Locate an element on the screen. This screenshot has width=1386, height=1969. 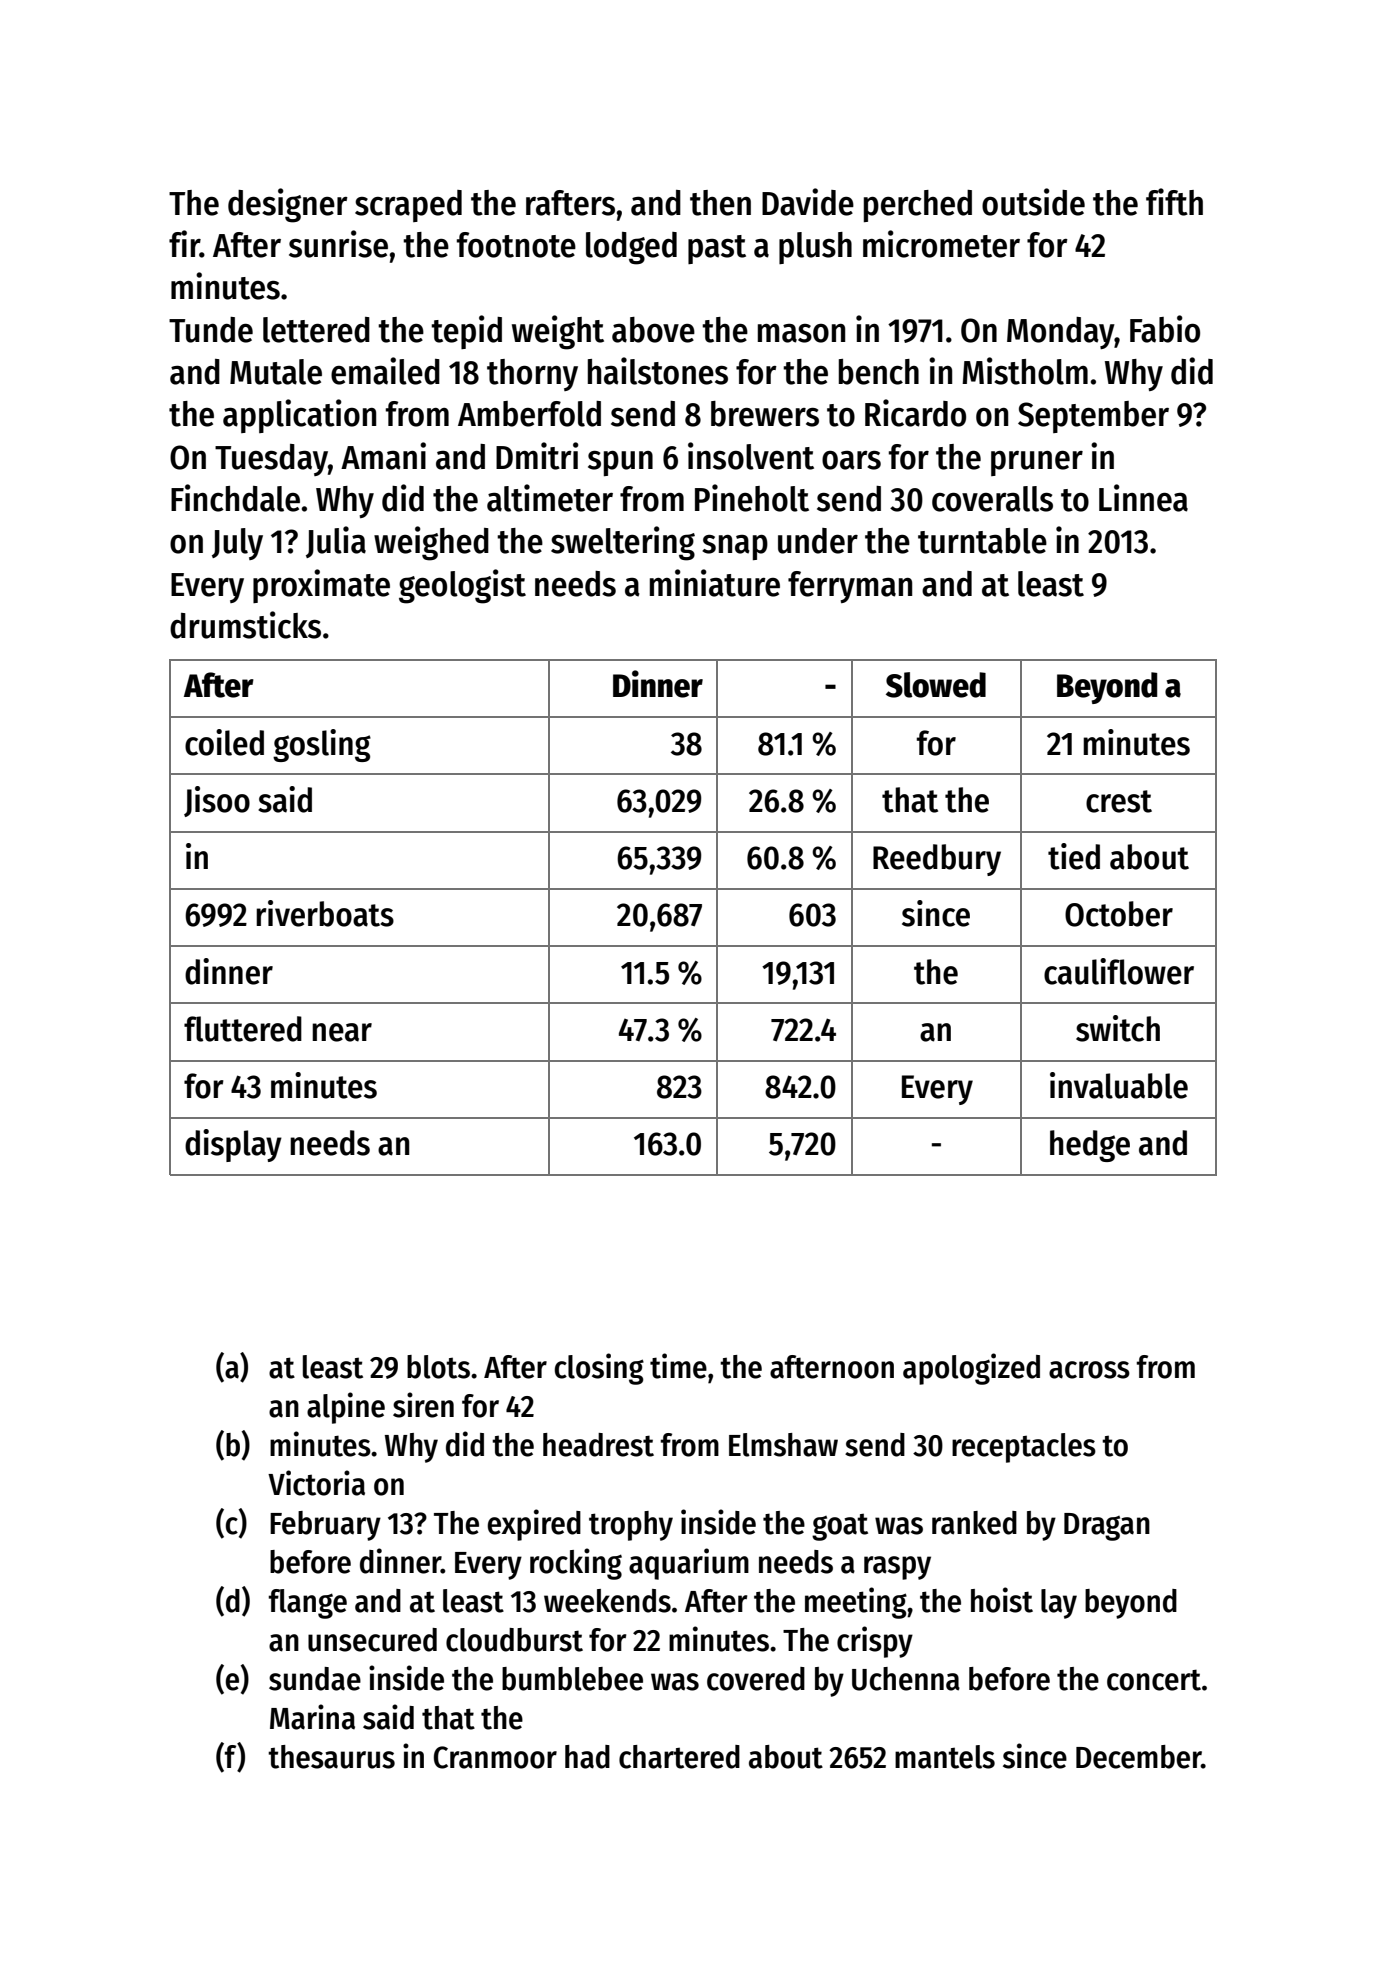
Dragan is located at coordinates (1107, 1527).
